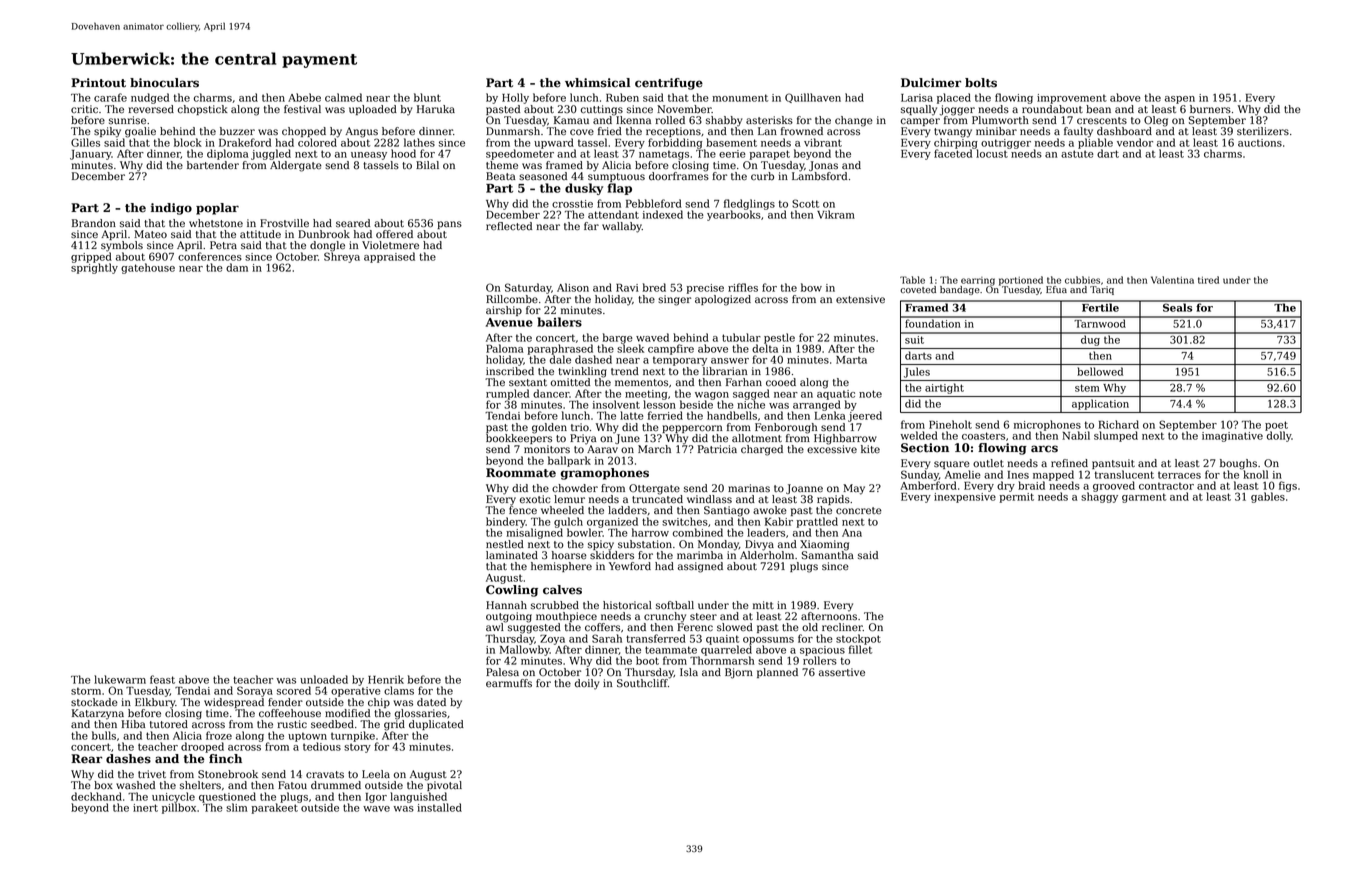 The width and height of the document is (1372, 887). I want to click on astute, so click(1077, 154).
